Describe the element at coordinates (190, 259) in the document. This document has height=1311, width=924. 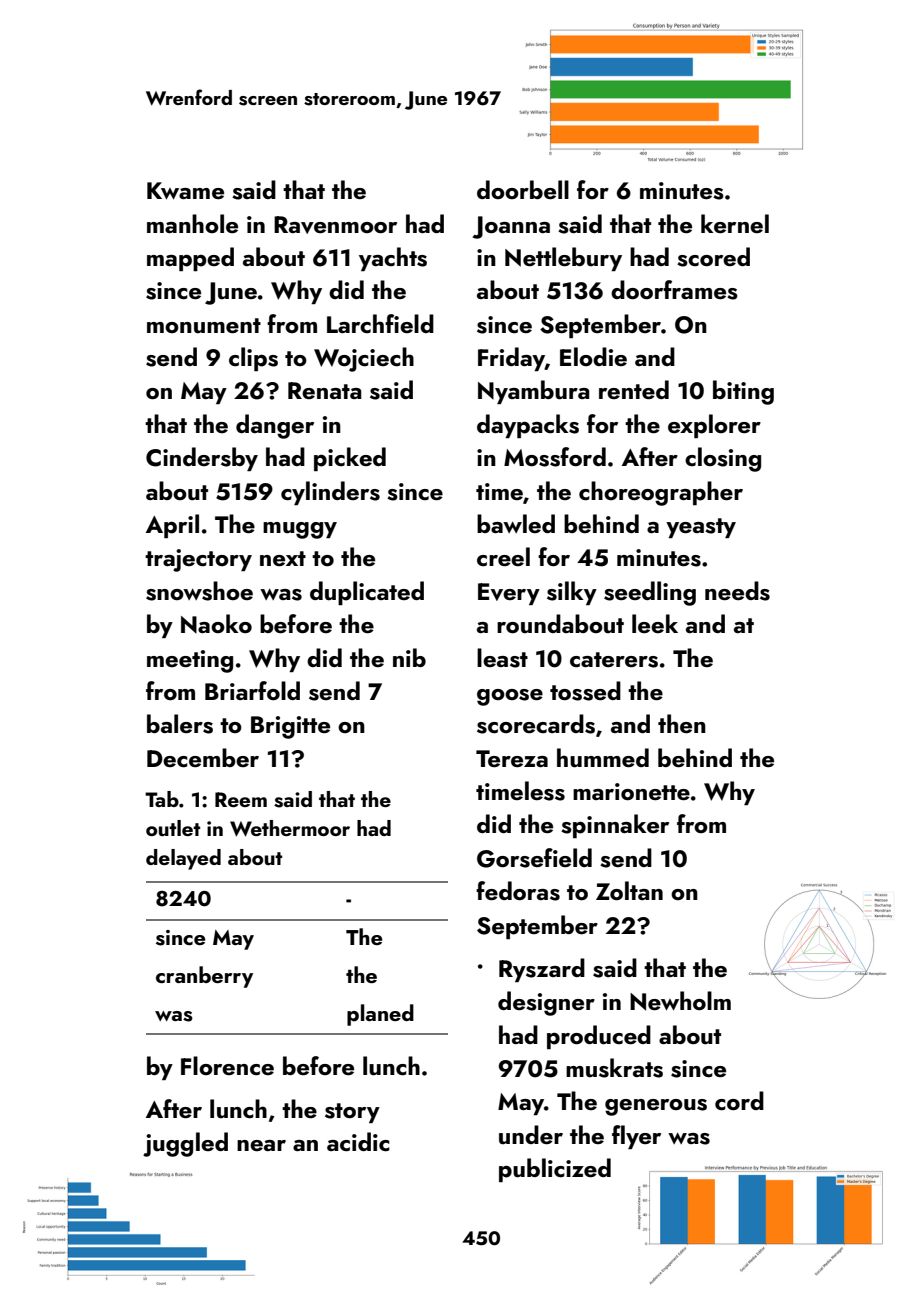
I see `mapped` at that location.
